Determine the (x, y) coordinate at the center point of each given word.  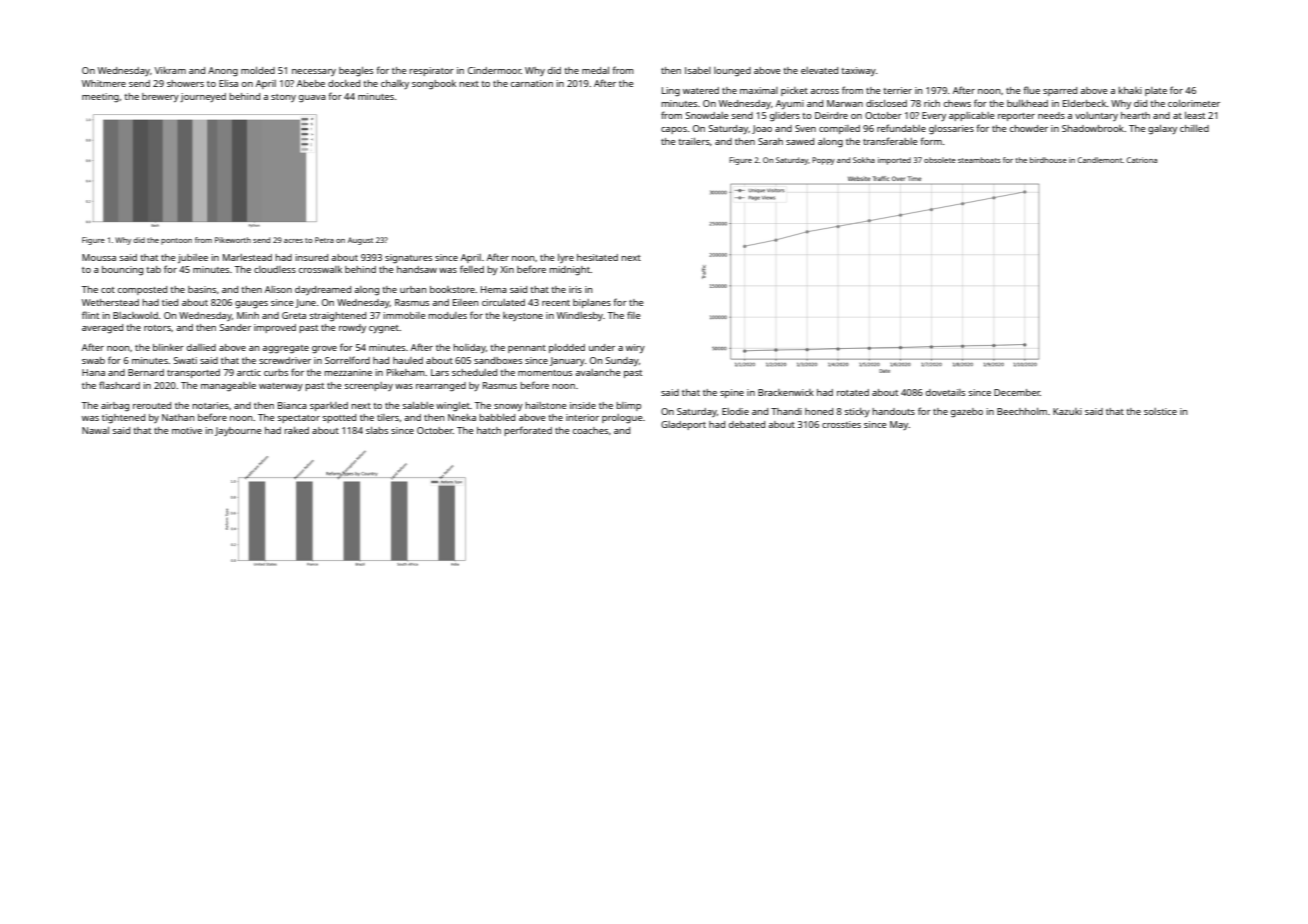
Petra (324, 240)
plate (1156, 91)
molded (258, 70)
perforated (528, 431)
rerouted (152, 405)
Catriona (1141, 160)
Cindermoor (494, 70)
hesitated (597, 257)
